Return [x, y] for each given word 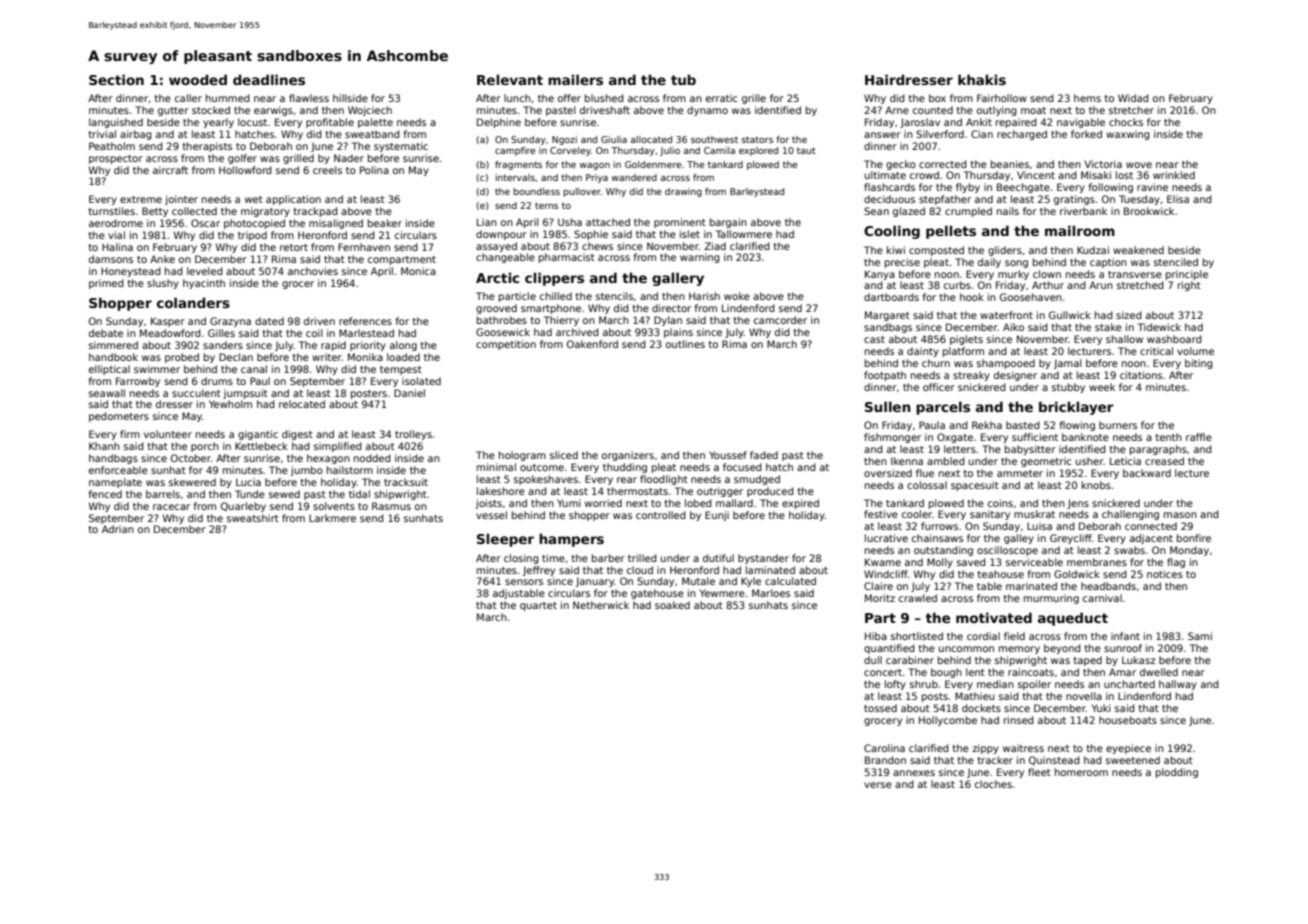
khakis [982, 79]
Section [116, 79]
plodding [1177, 773]
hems [1087, 98]
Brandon [885, 760]
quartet [538, 606]
